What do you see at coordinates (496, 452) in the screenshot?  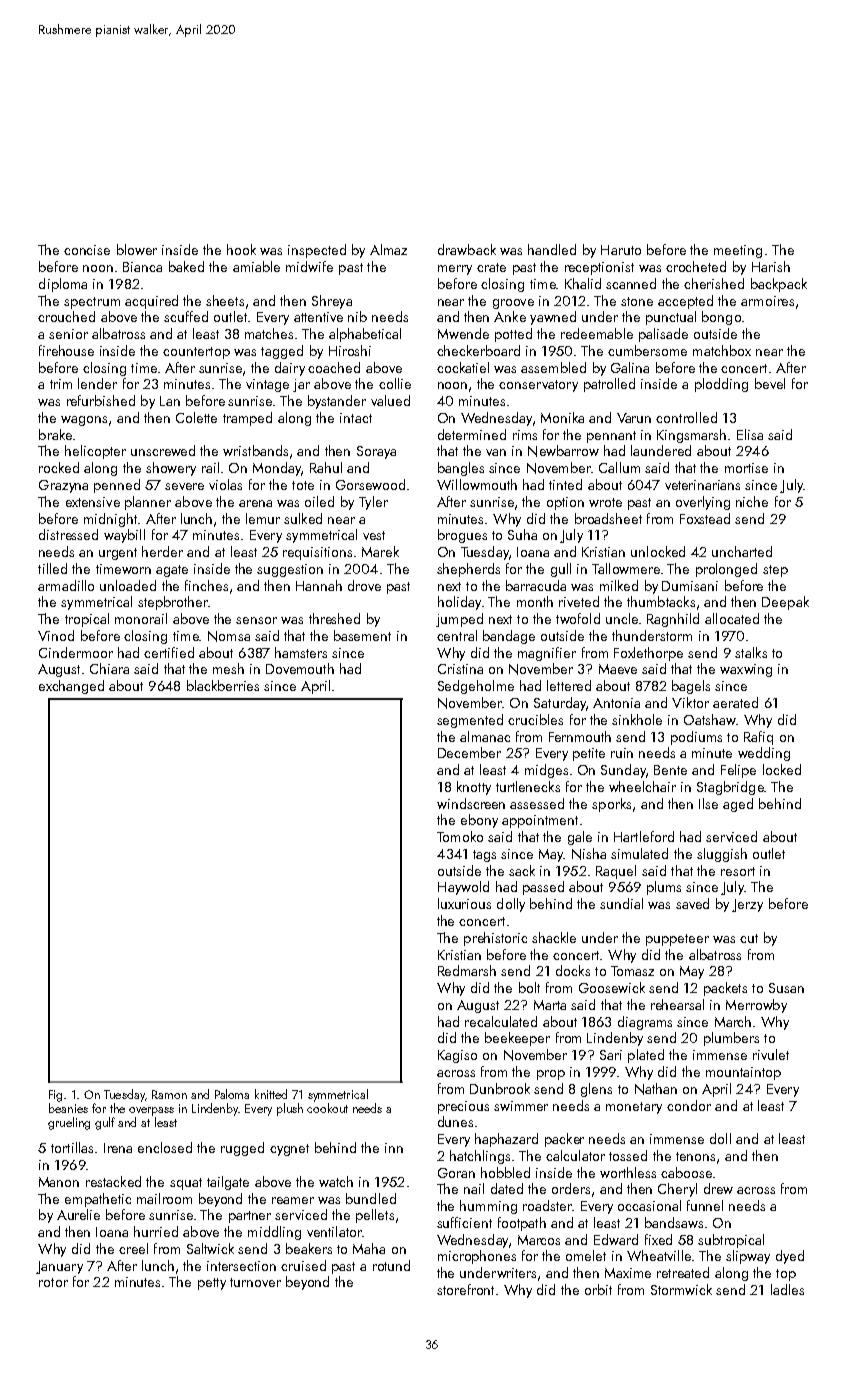 I see `van` at bounding box center [496, 452].
